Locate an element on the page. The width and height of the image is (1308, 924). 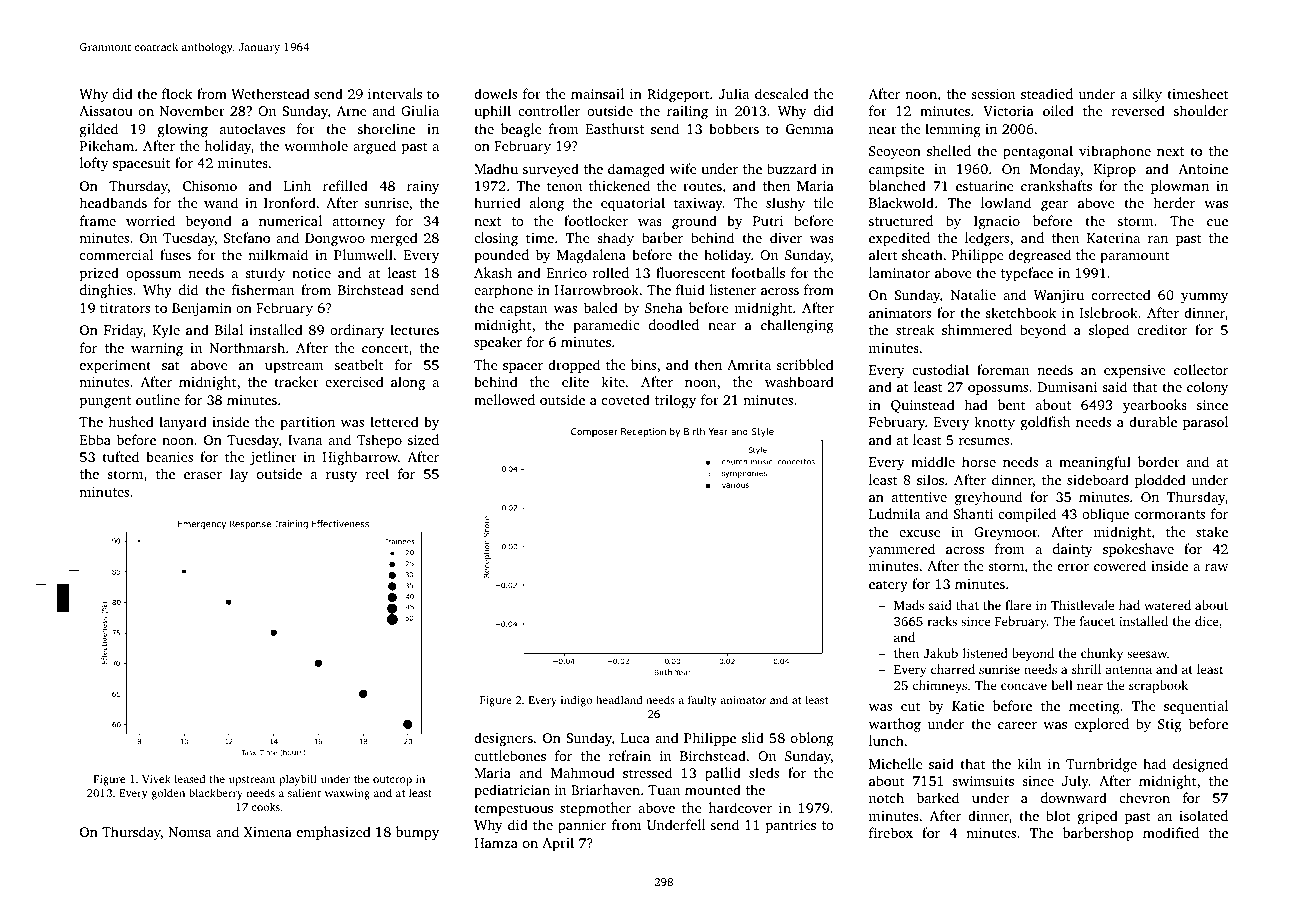
plowman is located at coordinates (1180, 187).
